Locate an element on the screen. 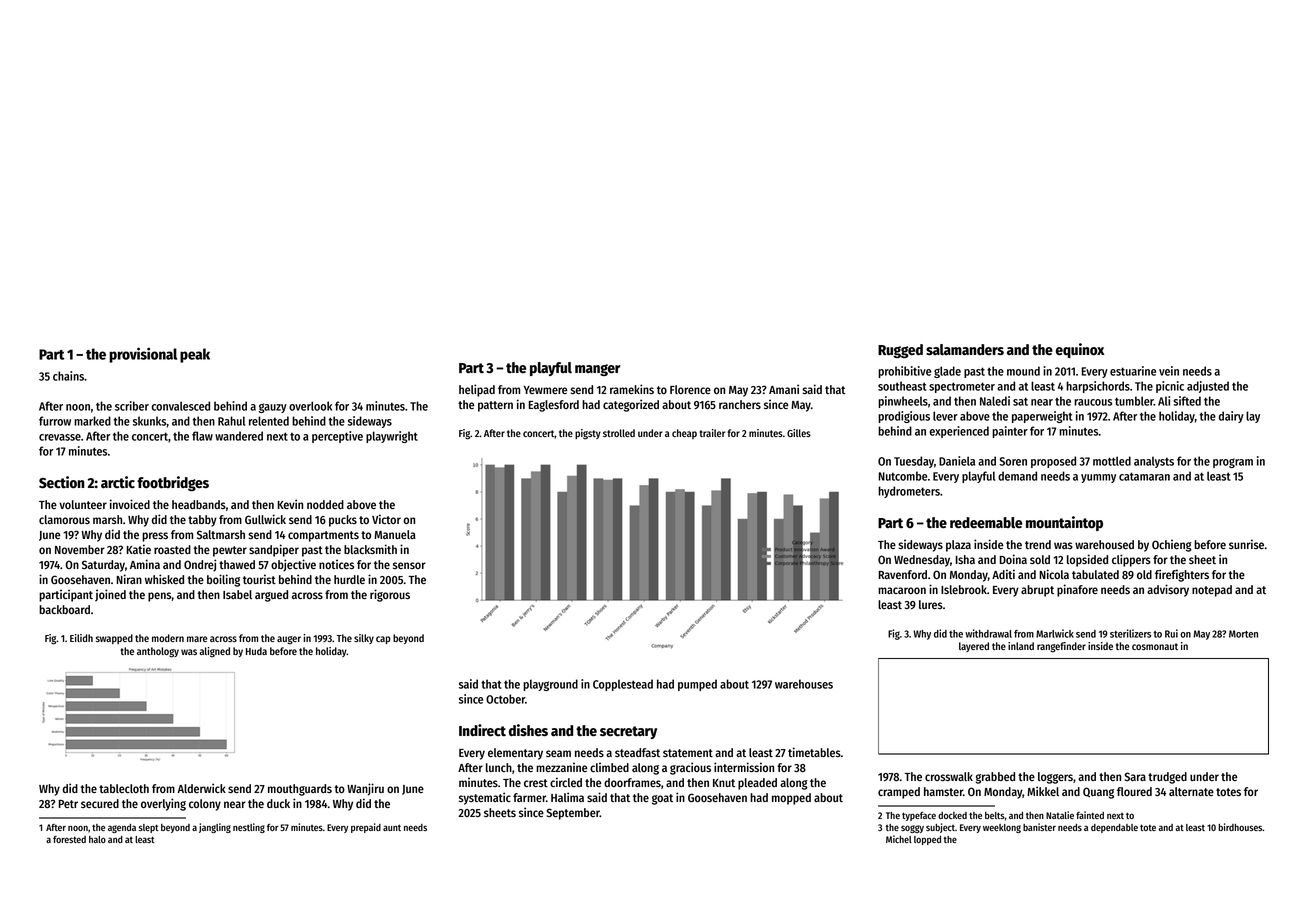 The image size is (1308, 924). furrow is located at coordinates (55, 421).
